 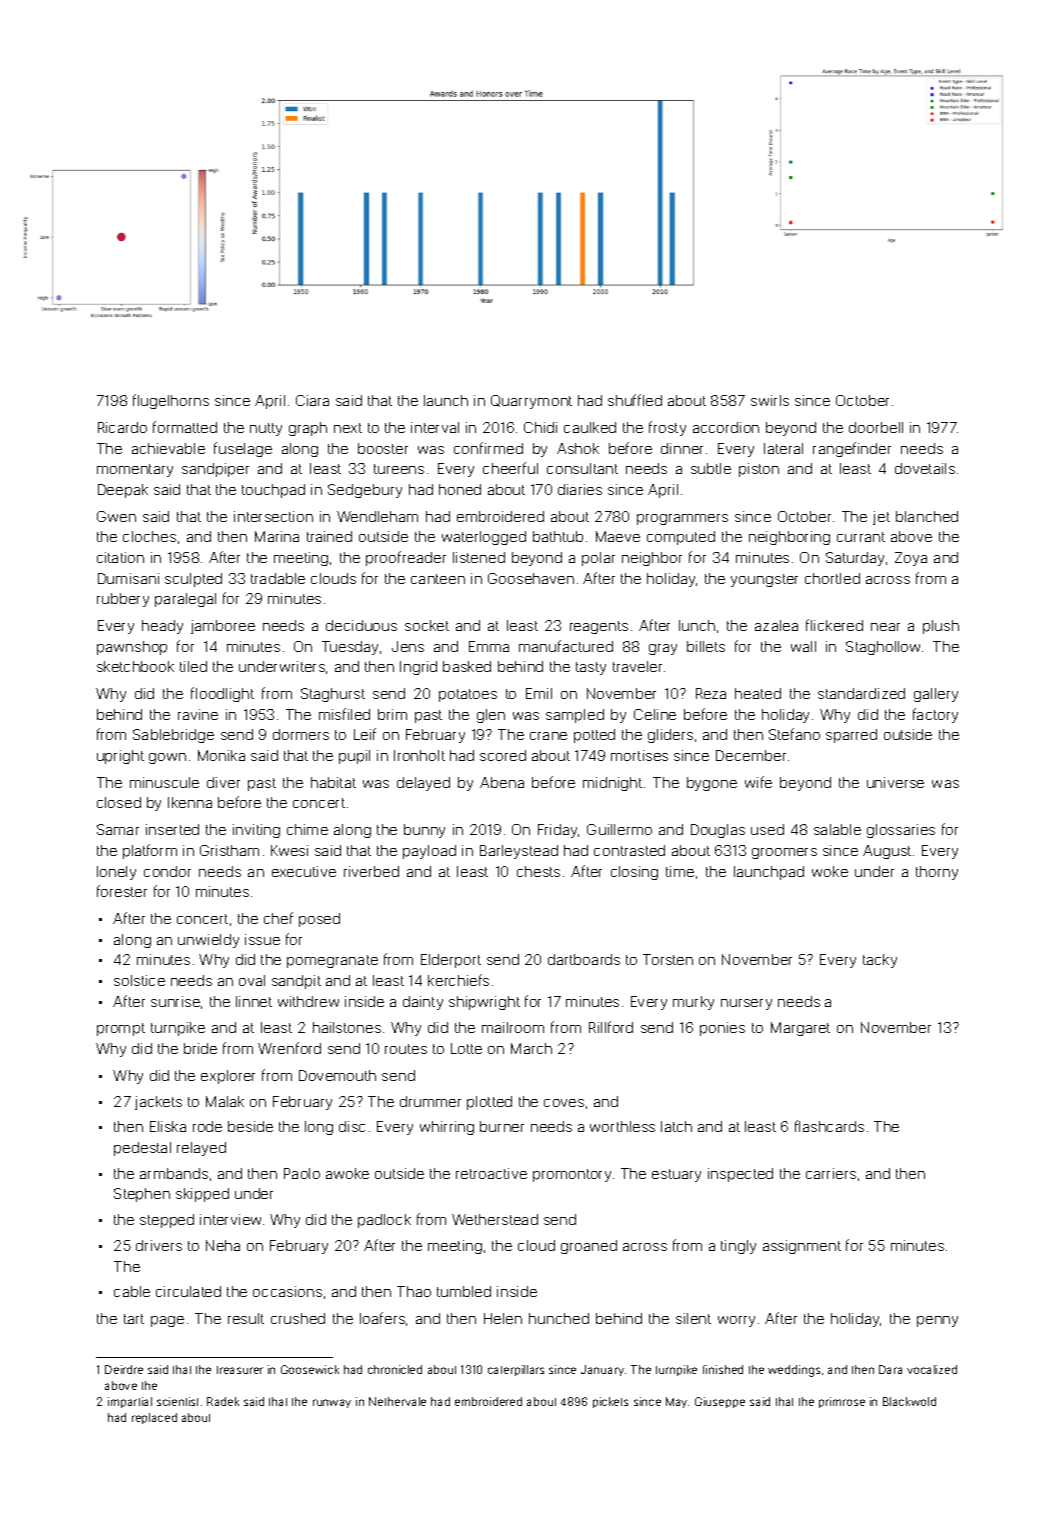 What do you see at coordinates (348, 428) in the screenshot?
I see `next` at bounding box center [348, 428].
